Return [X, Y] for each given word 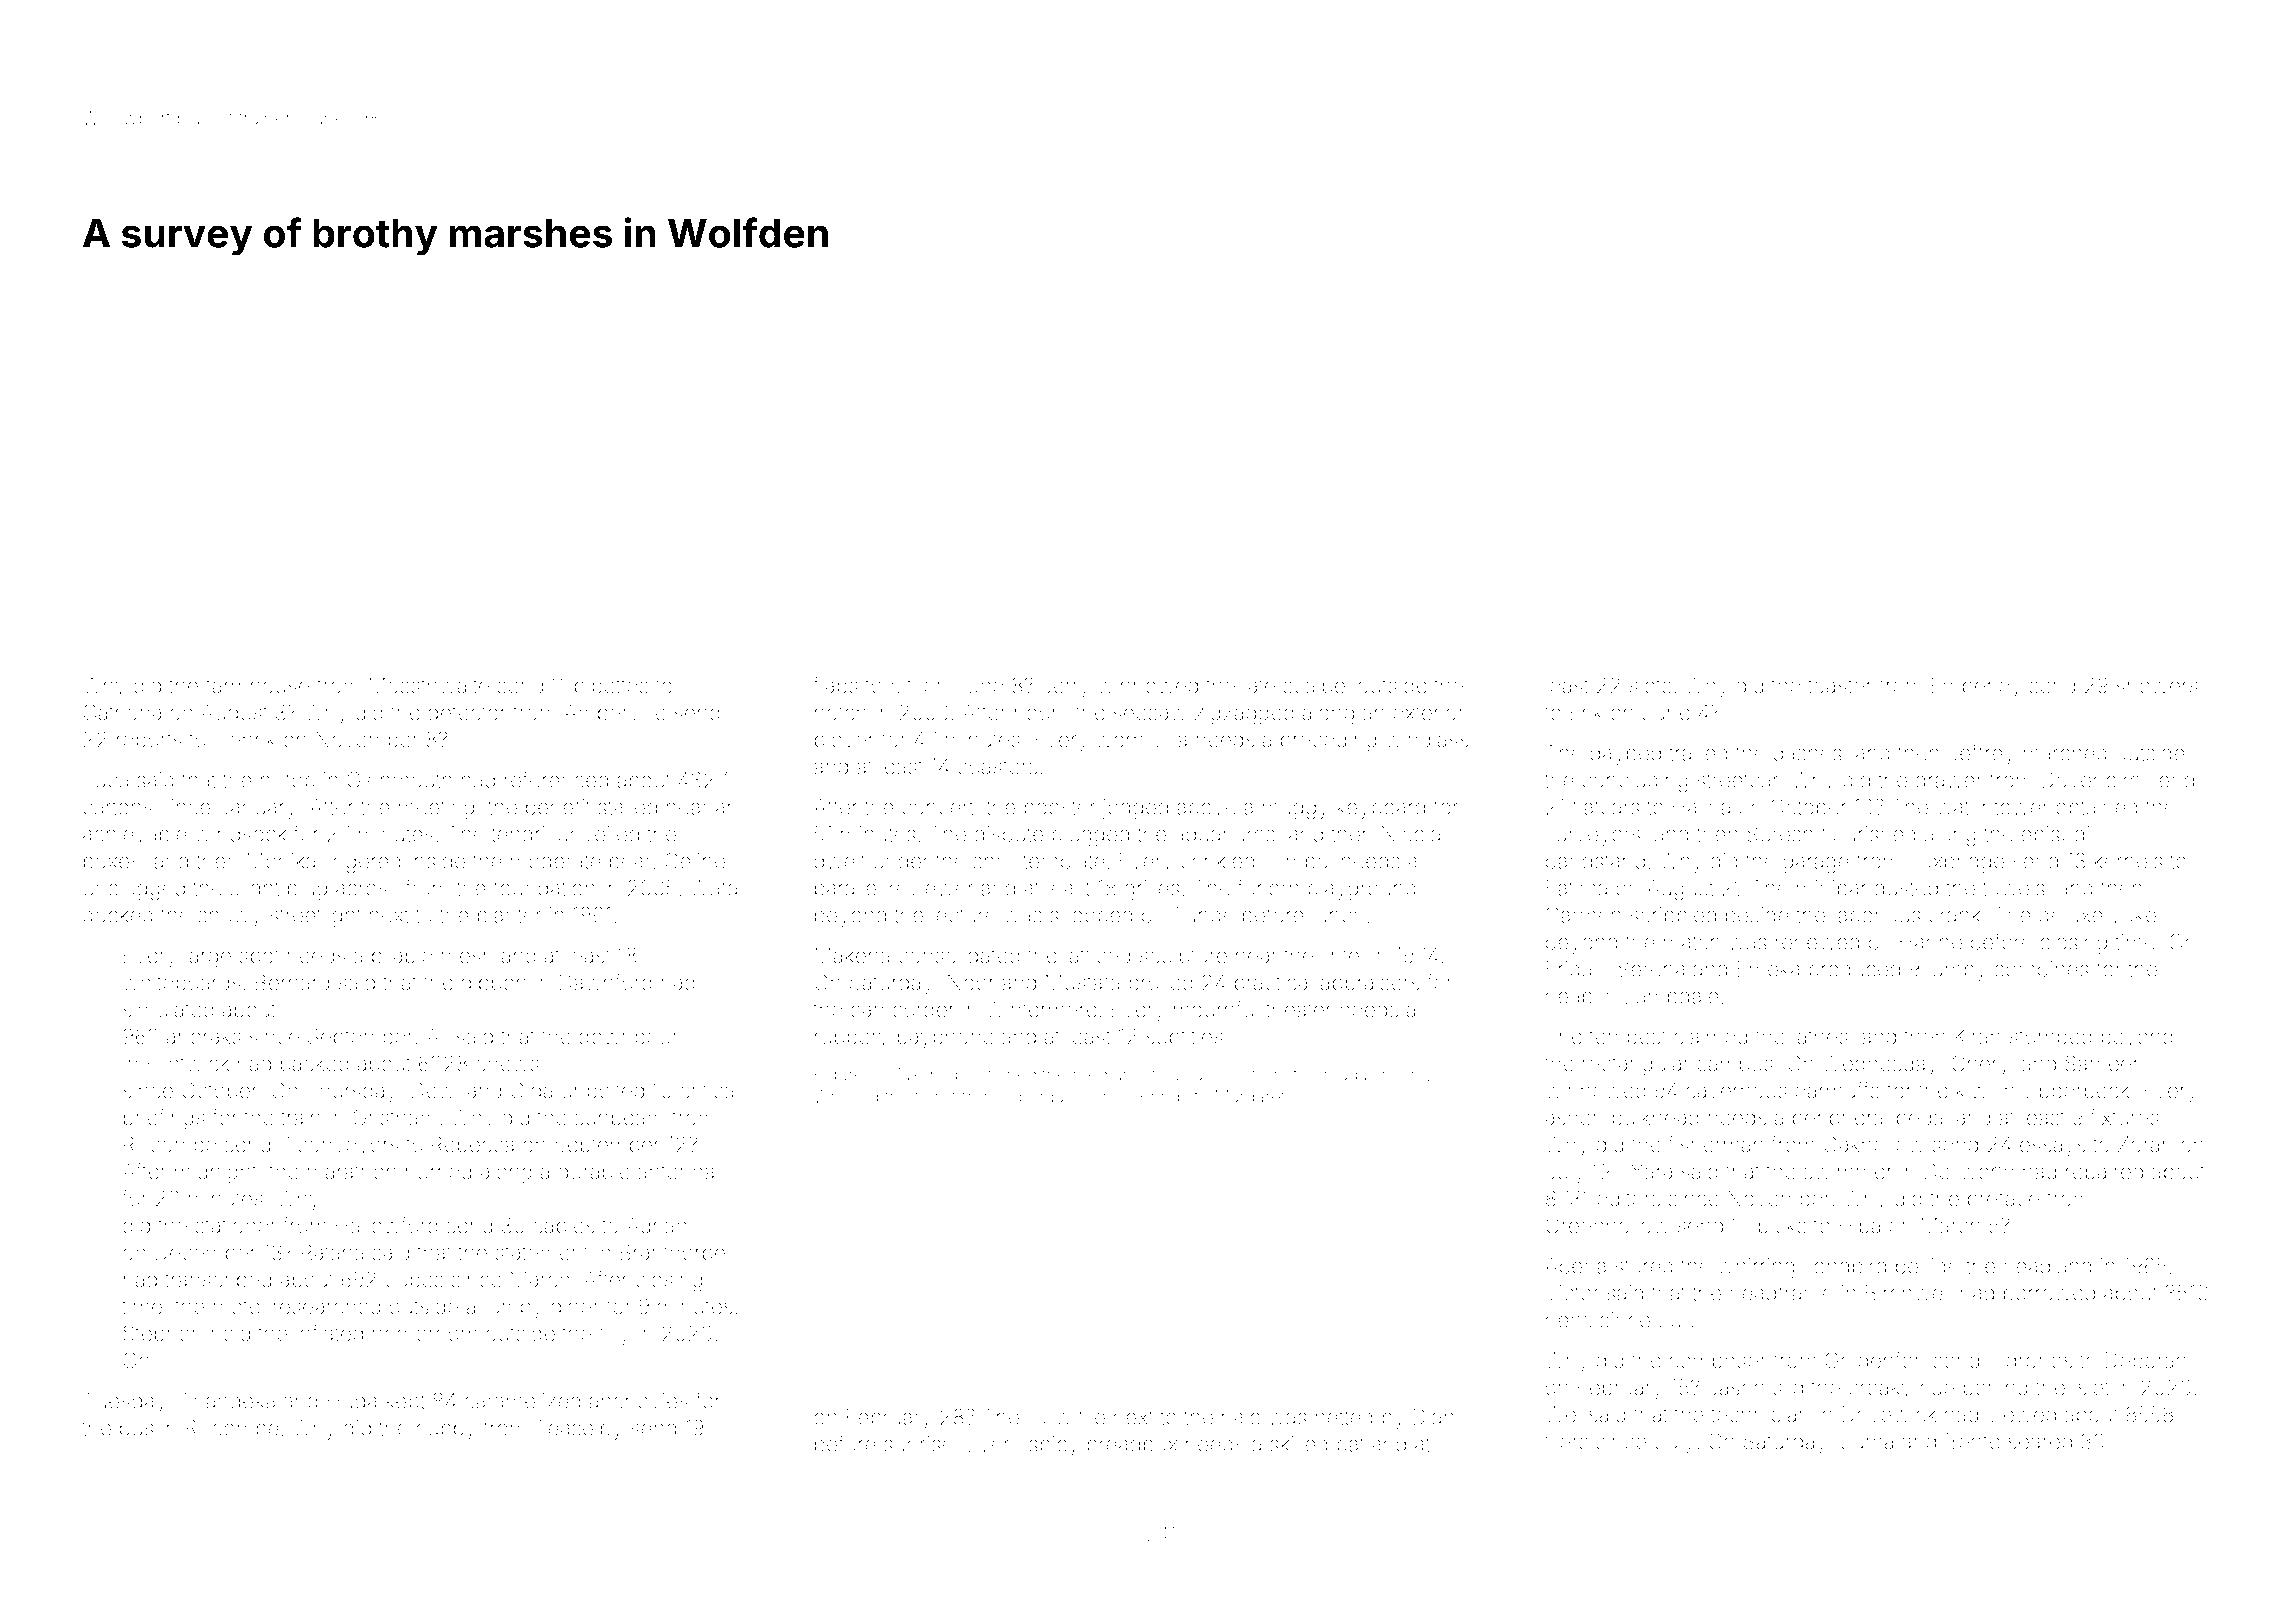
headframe [1781, 1292]
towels [2014, 888]
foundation [544, 887]
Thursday [352, 1092]
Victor [1572, 1293]
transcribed [218, 1279]
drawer [1949, 780]
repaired [2104, 1173]
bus [136, 1428]
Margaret [1250, 1098]
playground [1362, 890]
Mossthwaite [429, 685]
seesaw [1150, 714]
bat [1350, 1444]
